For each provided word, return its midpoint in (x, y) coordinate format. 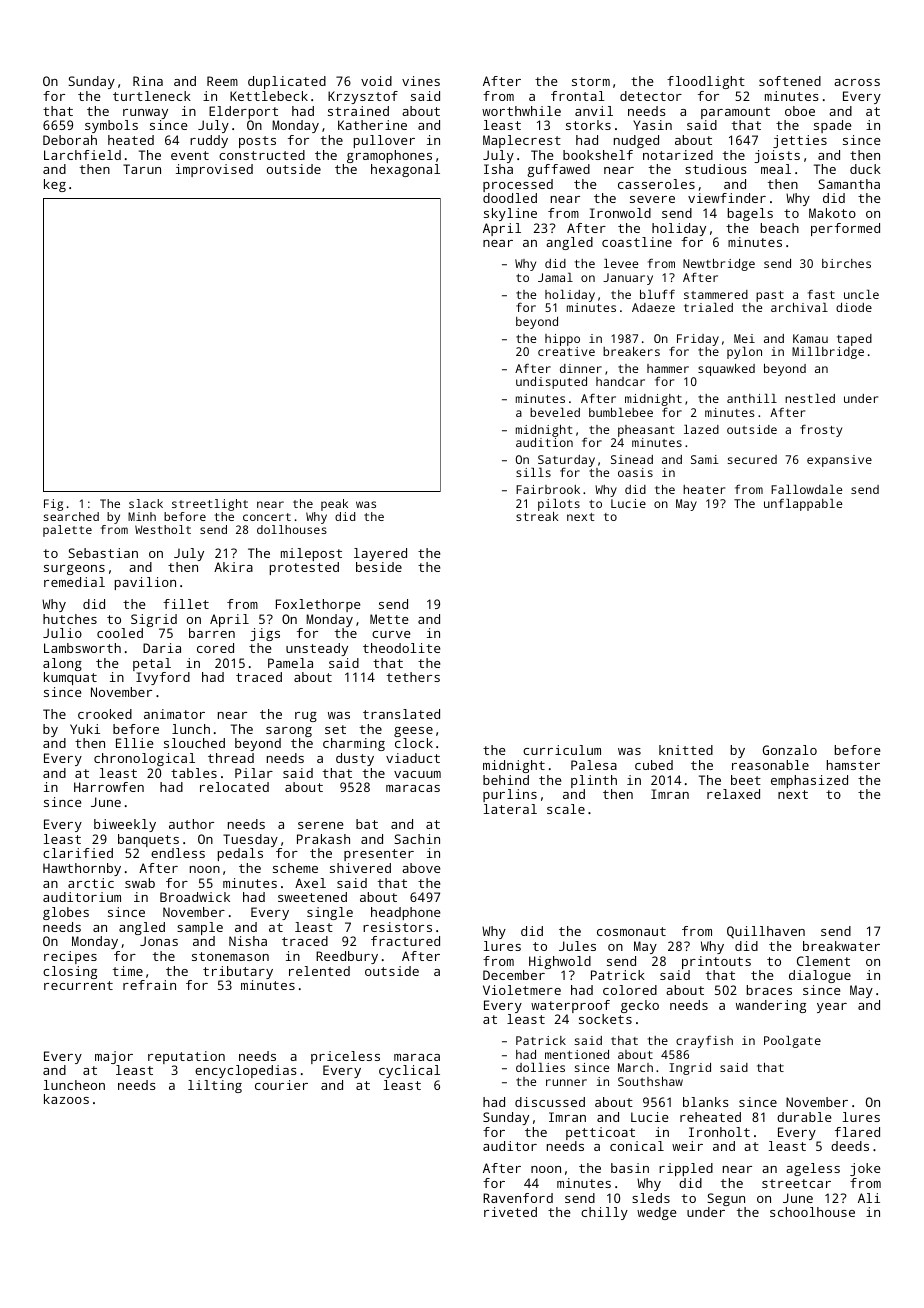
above (421, 868)
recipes (70, 957)
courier (281, 1085)
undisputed (551, 383)
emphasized (809, 781)
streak (537, 516)
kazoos (66, 1099)
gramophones (389, 156)
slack (146, 503)
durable (804, 1117)
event (190, 155)
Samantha (849, 184)
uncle (861, 294)
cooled (120, 633)
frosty (821, 430)
